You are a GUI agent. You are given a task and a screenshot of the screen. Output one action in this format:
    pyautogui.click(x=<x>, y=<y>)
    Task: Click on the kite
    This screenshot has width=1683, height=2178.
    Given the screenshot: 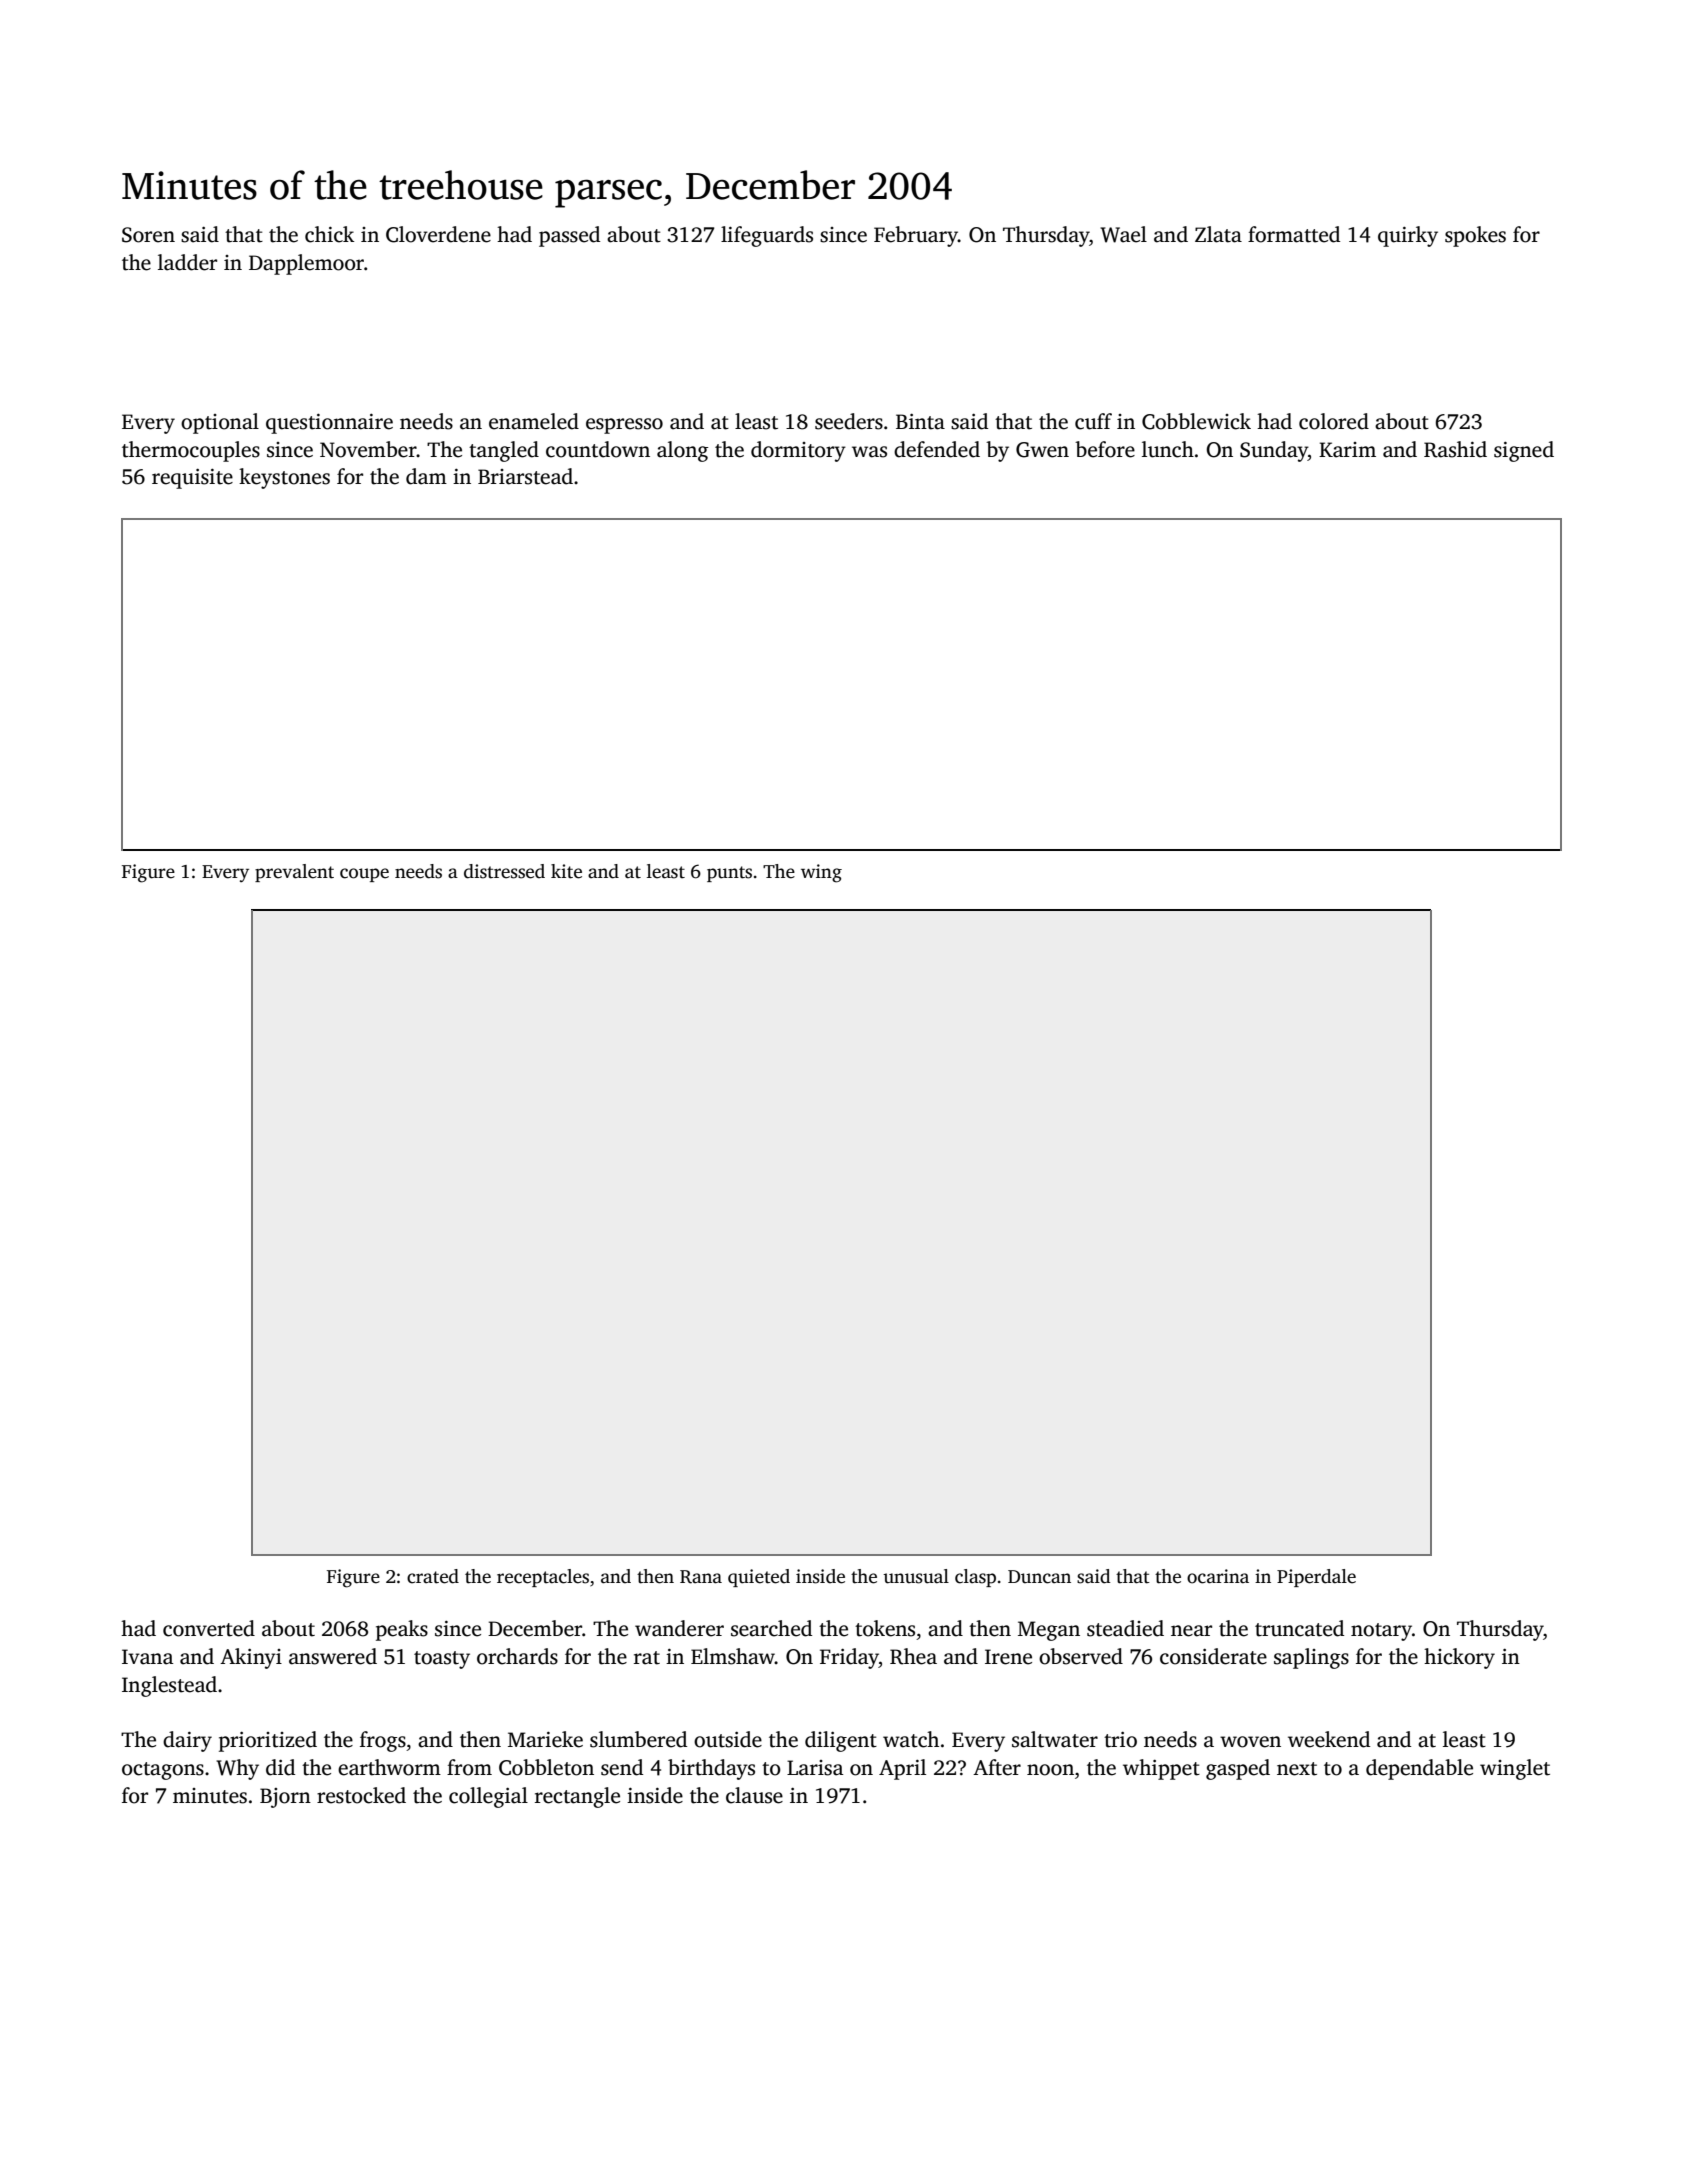 What is the action you would take?
    pyautogui.click(x=566, y=871)
